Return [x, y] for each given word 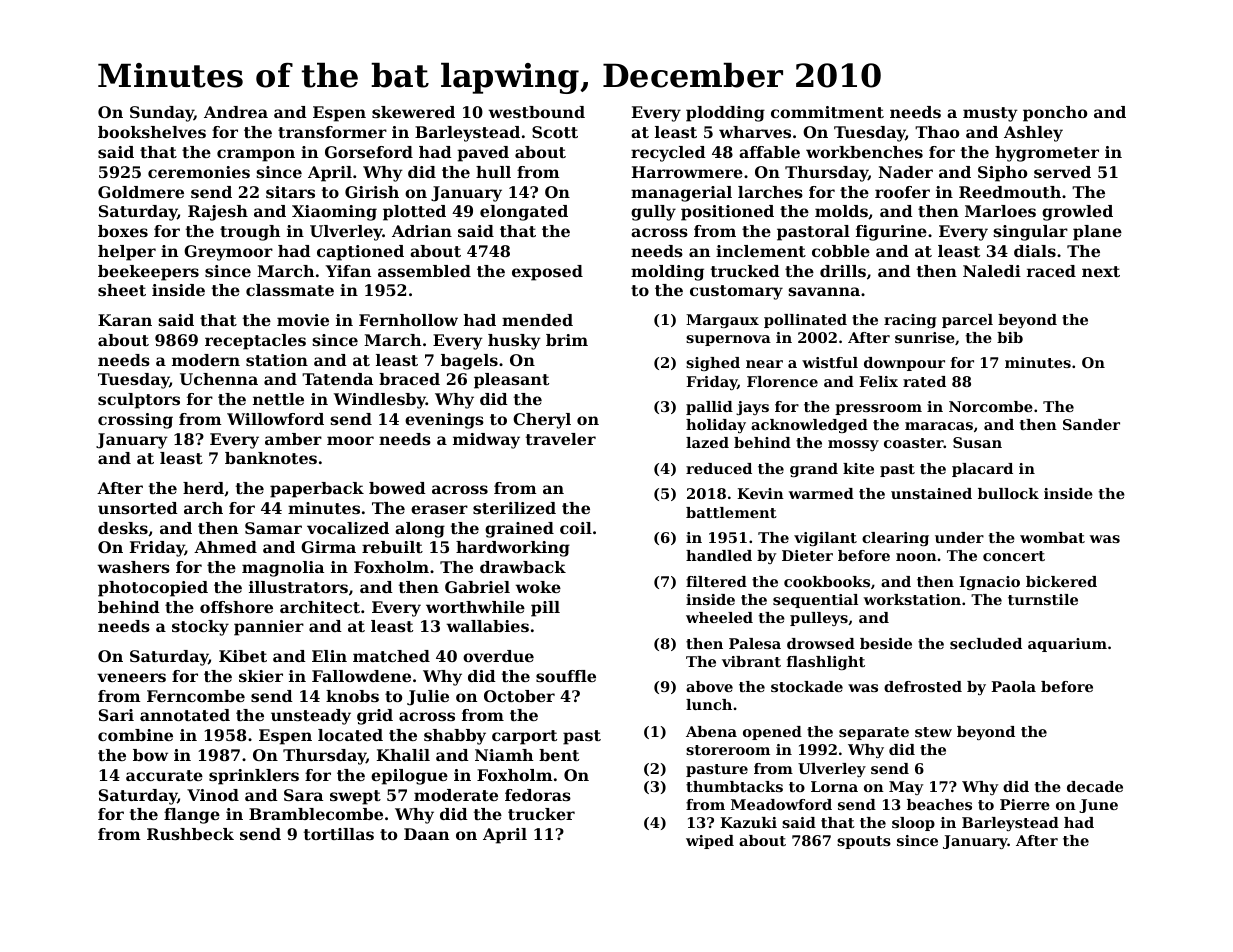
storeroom [728, 750]
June [1098, 806]
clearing [895, 539]
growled [1077, 213]
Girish [372, 192]
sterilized [514, 508]
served [1062, 172]
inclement [761, 251]
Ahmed [225, 547]
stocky [200, 628]
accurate [164, 775]
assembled [424, 271]
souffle [566, 676]
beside [886, 643]
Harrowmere [687, 172]
